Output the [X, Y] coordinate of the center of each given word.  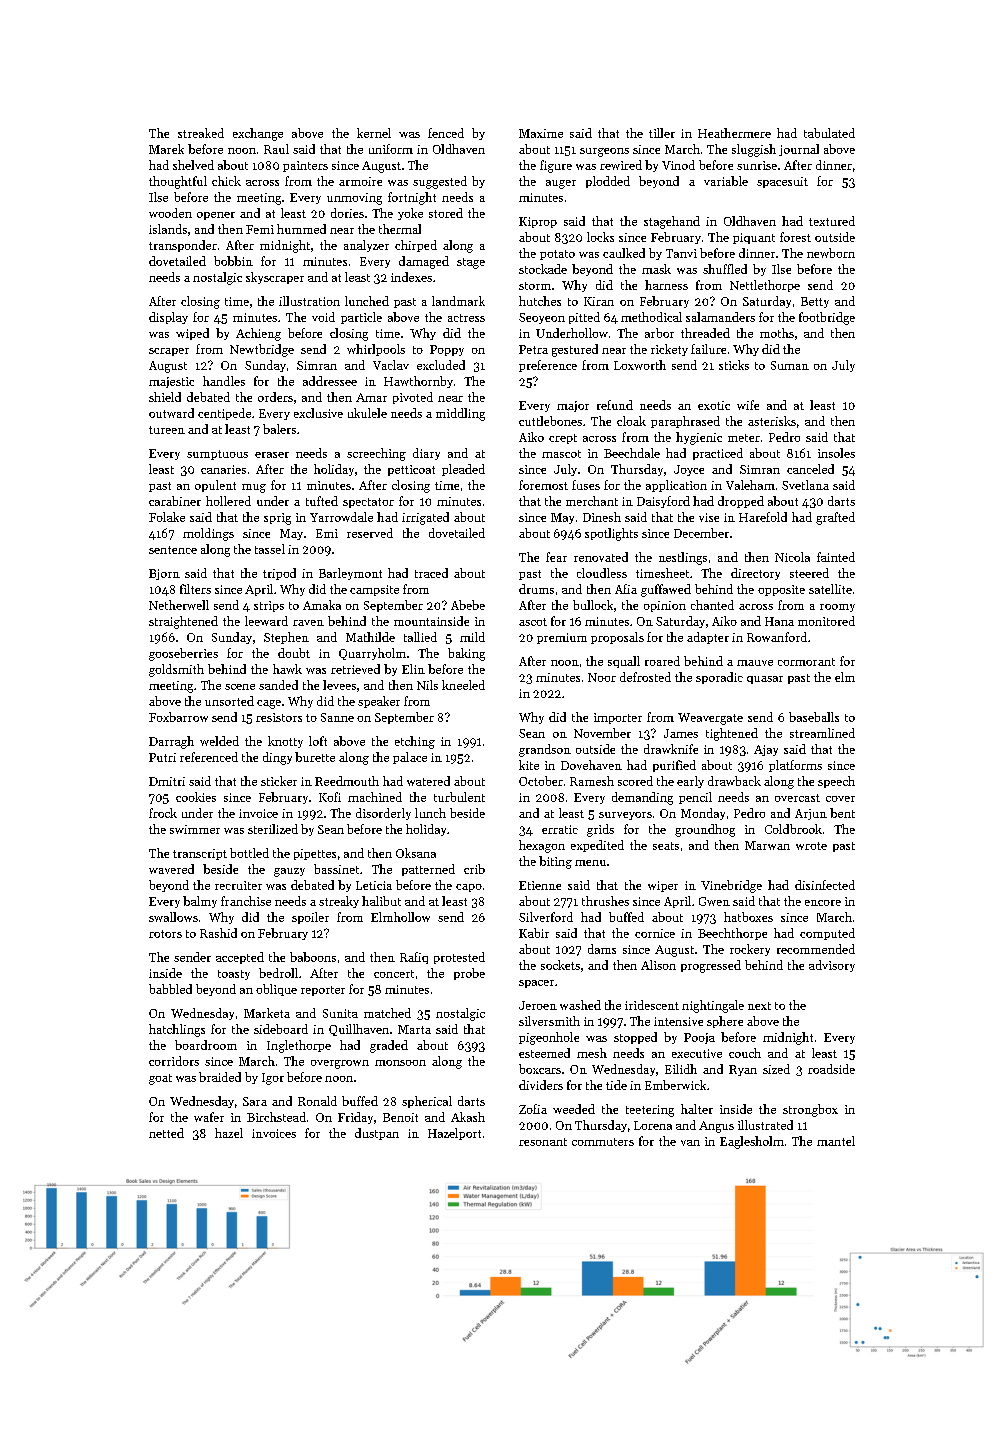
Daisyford [663, 502]
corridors [174, 1061]
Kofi [330, 797]
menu [590, 863]
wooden [170, 213]
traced [431, 573]
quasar [765, 680]
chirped [416, 246]
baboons [313, 957]
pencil [695, 798]
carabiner [175, 501]
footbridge [827, 318]
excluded [441, 365]
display [168, 318]
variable [726, 181]
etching [415, 742]
